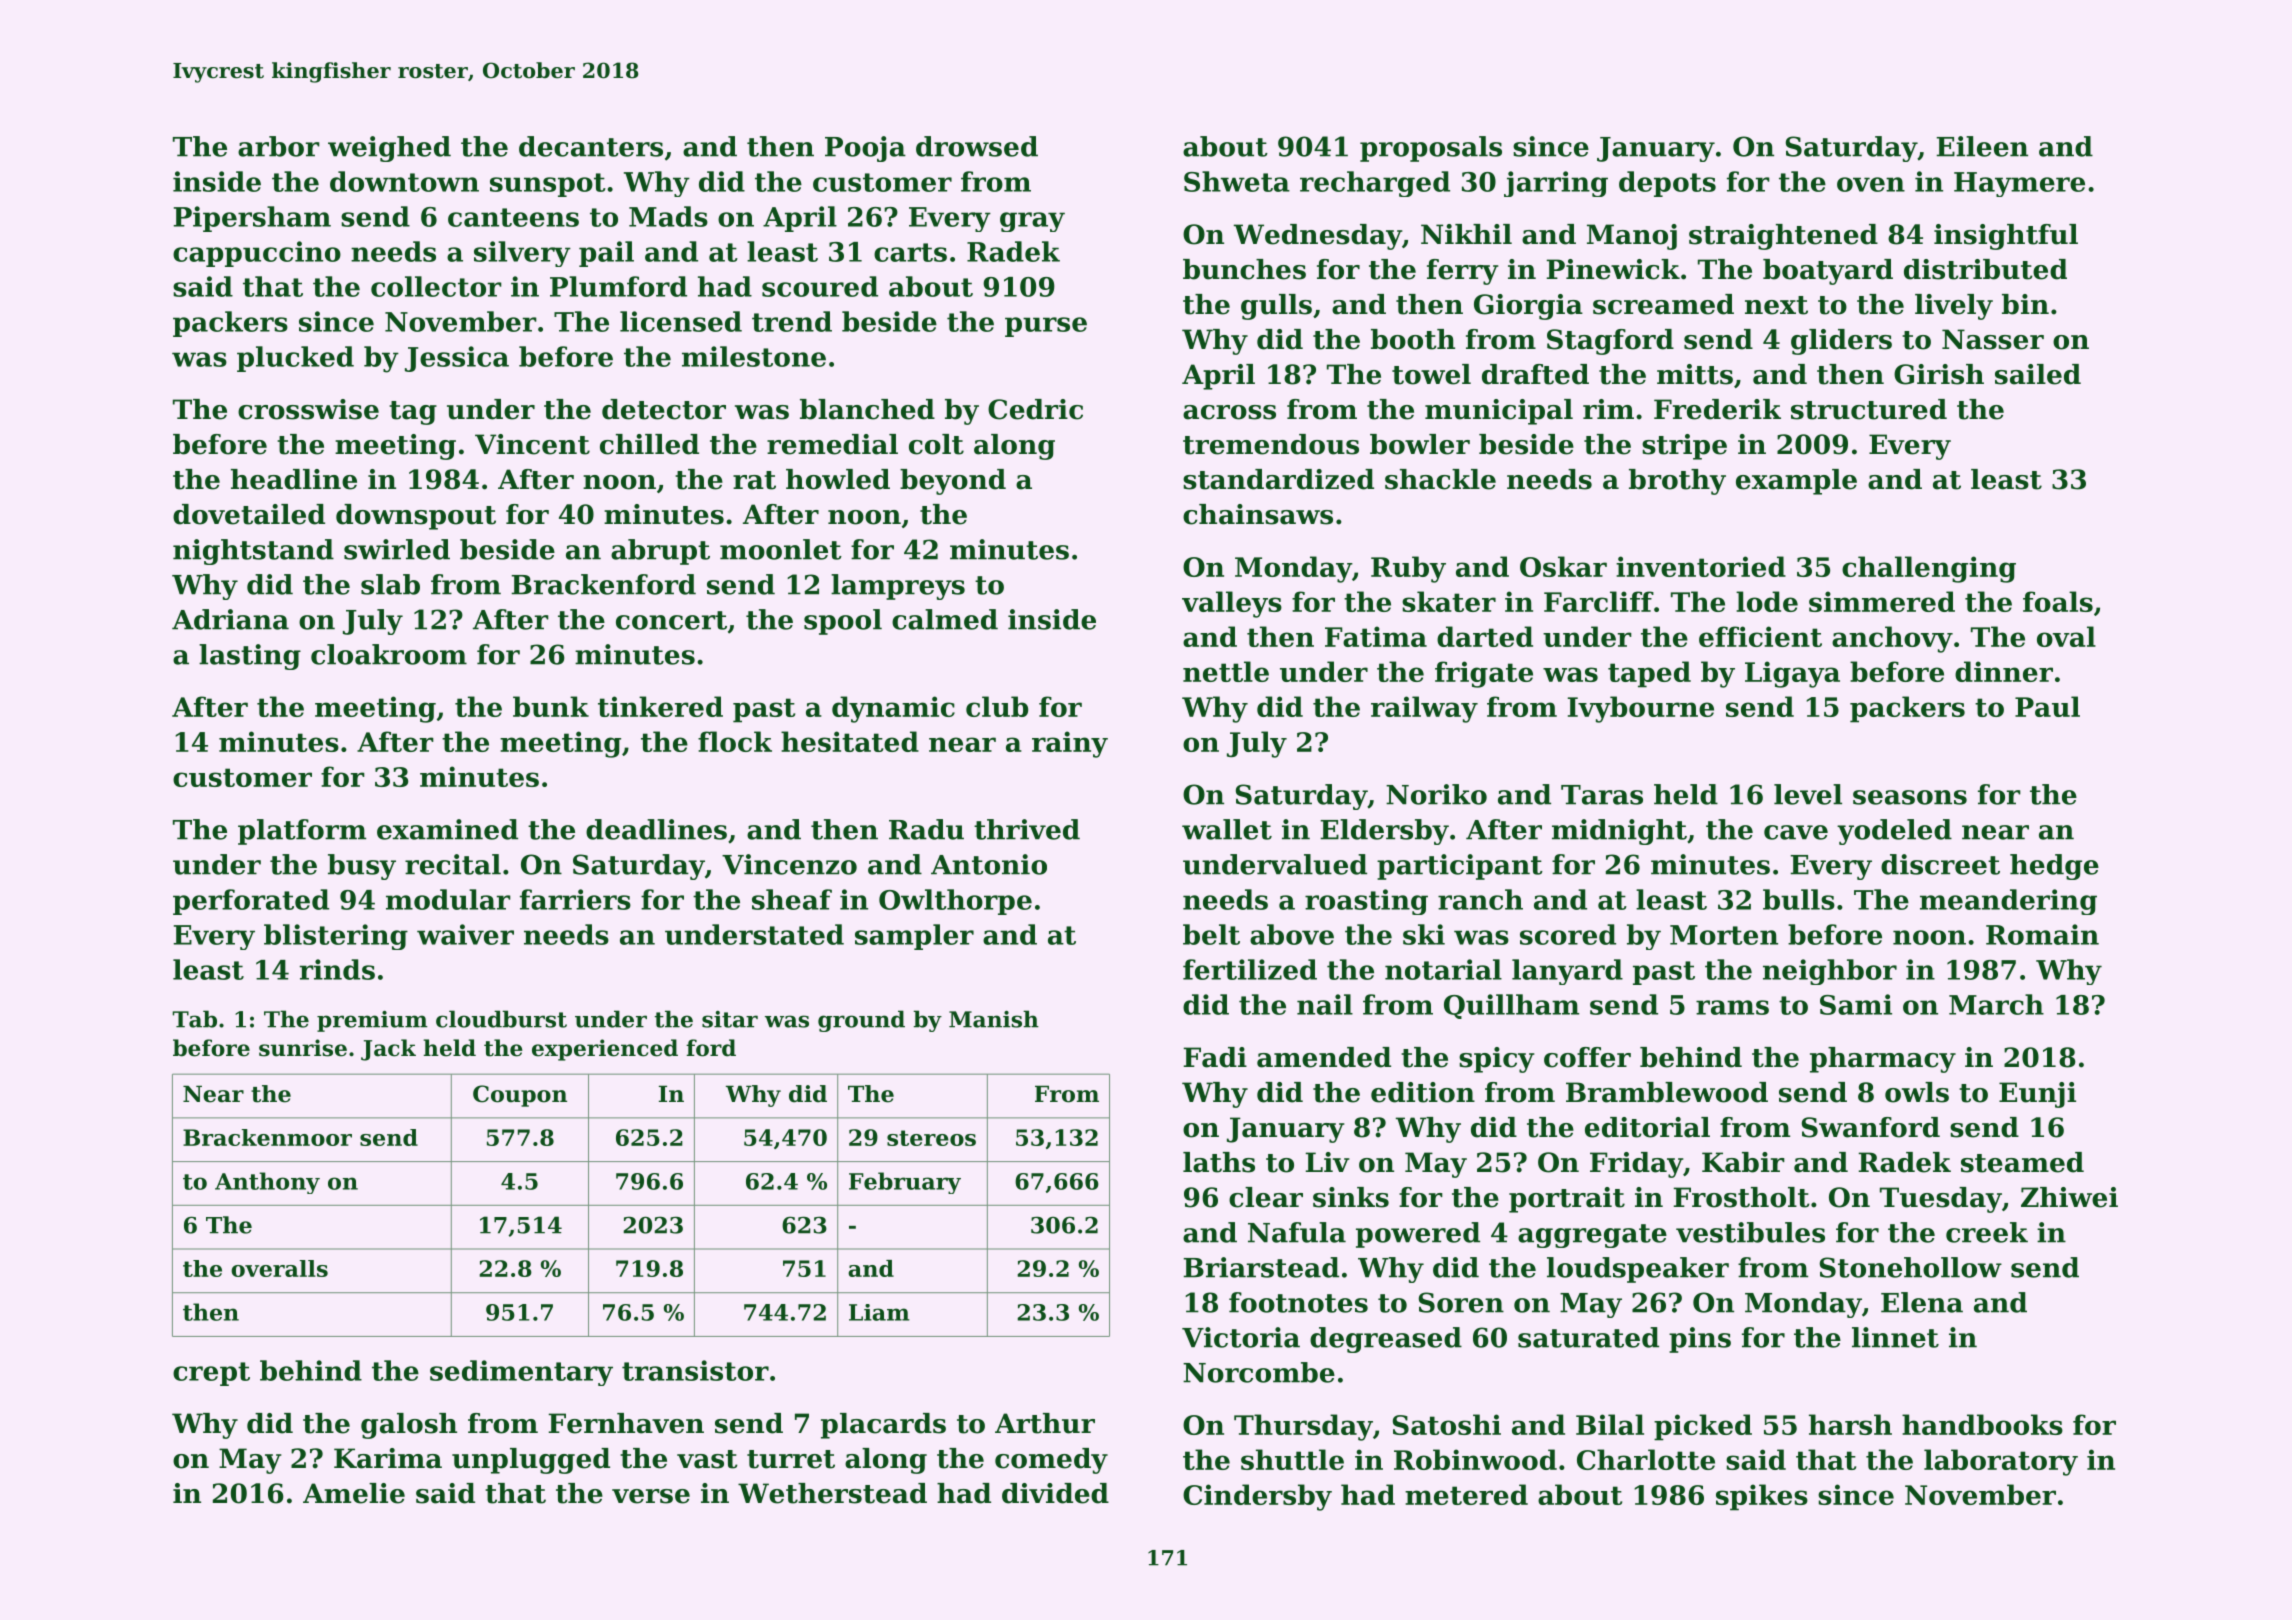 The height and width of the document is (1620, 2292). I want to click on Liam, so click(879, 1312).
